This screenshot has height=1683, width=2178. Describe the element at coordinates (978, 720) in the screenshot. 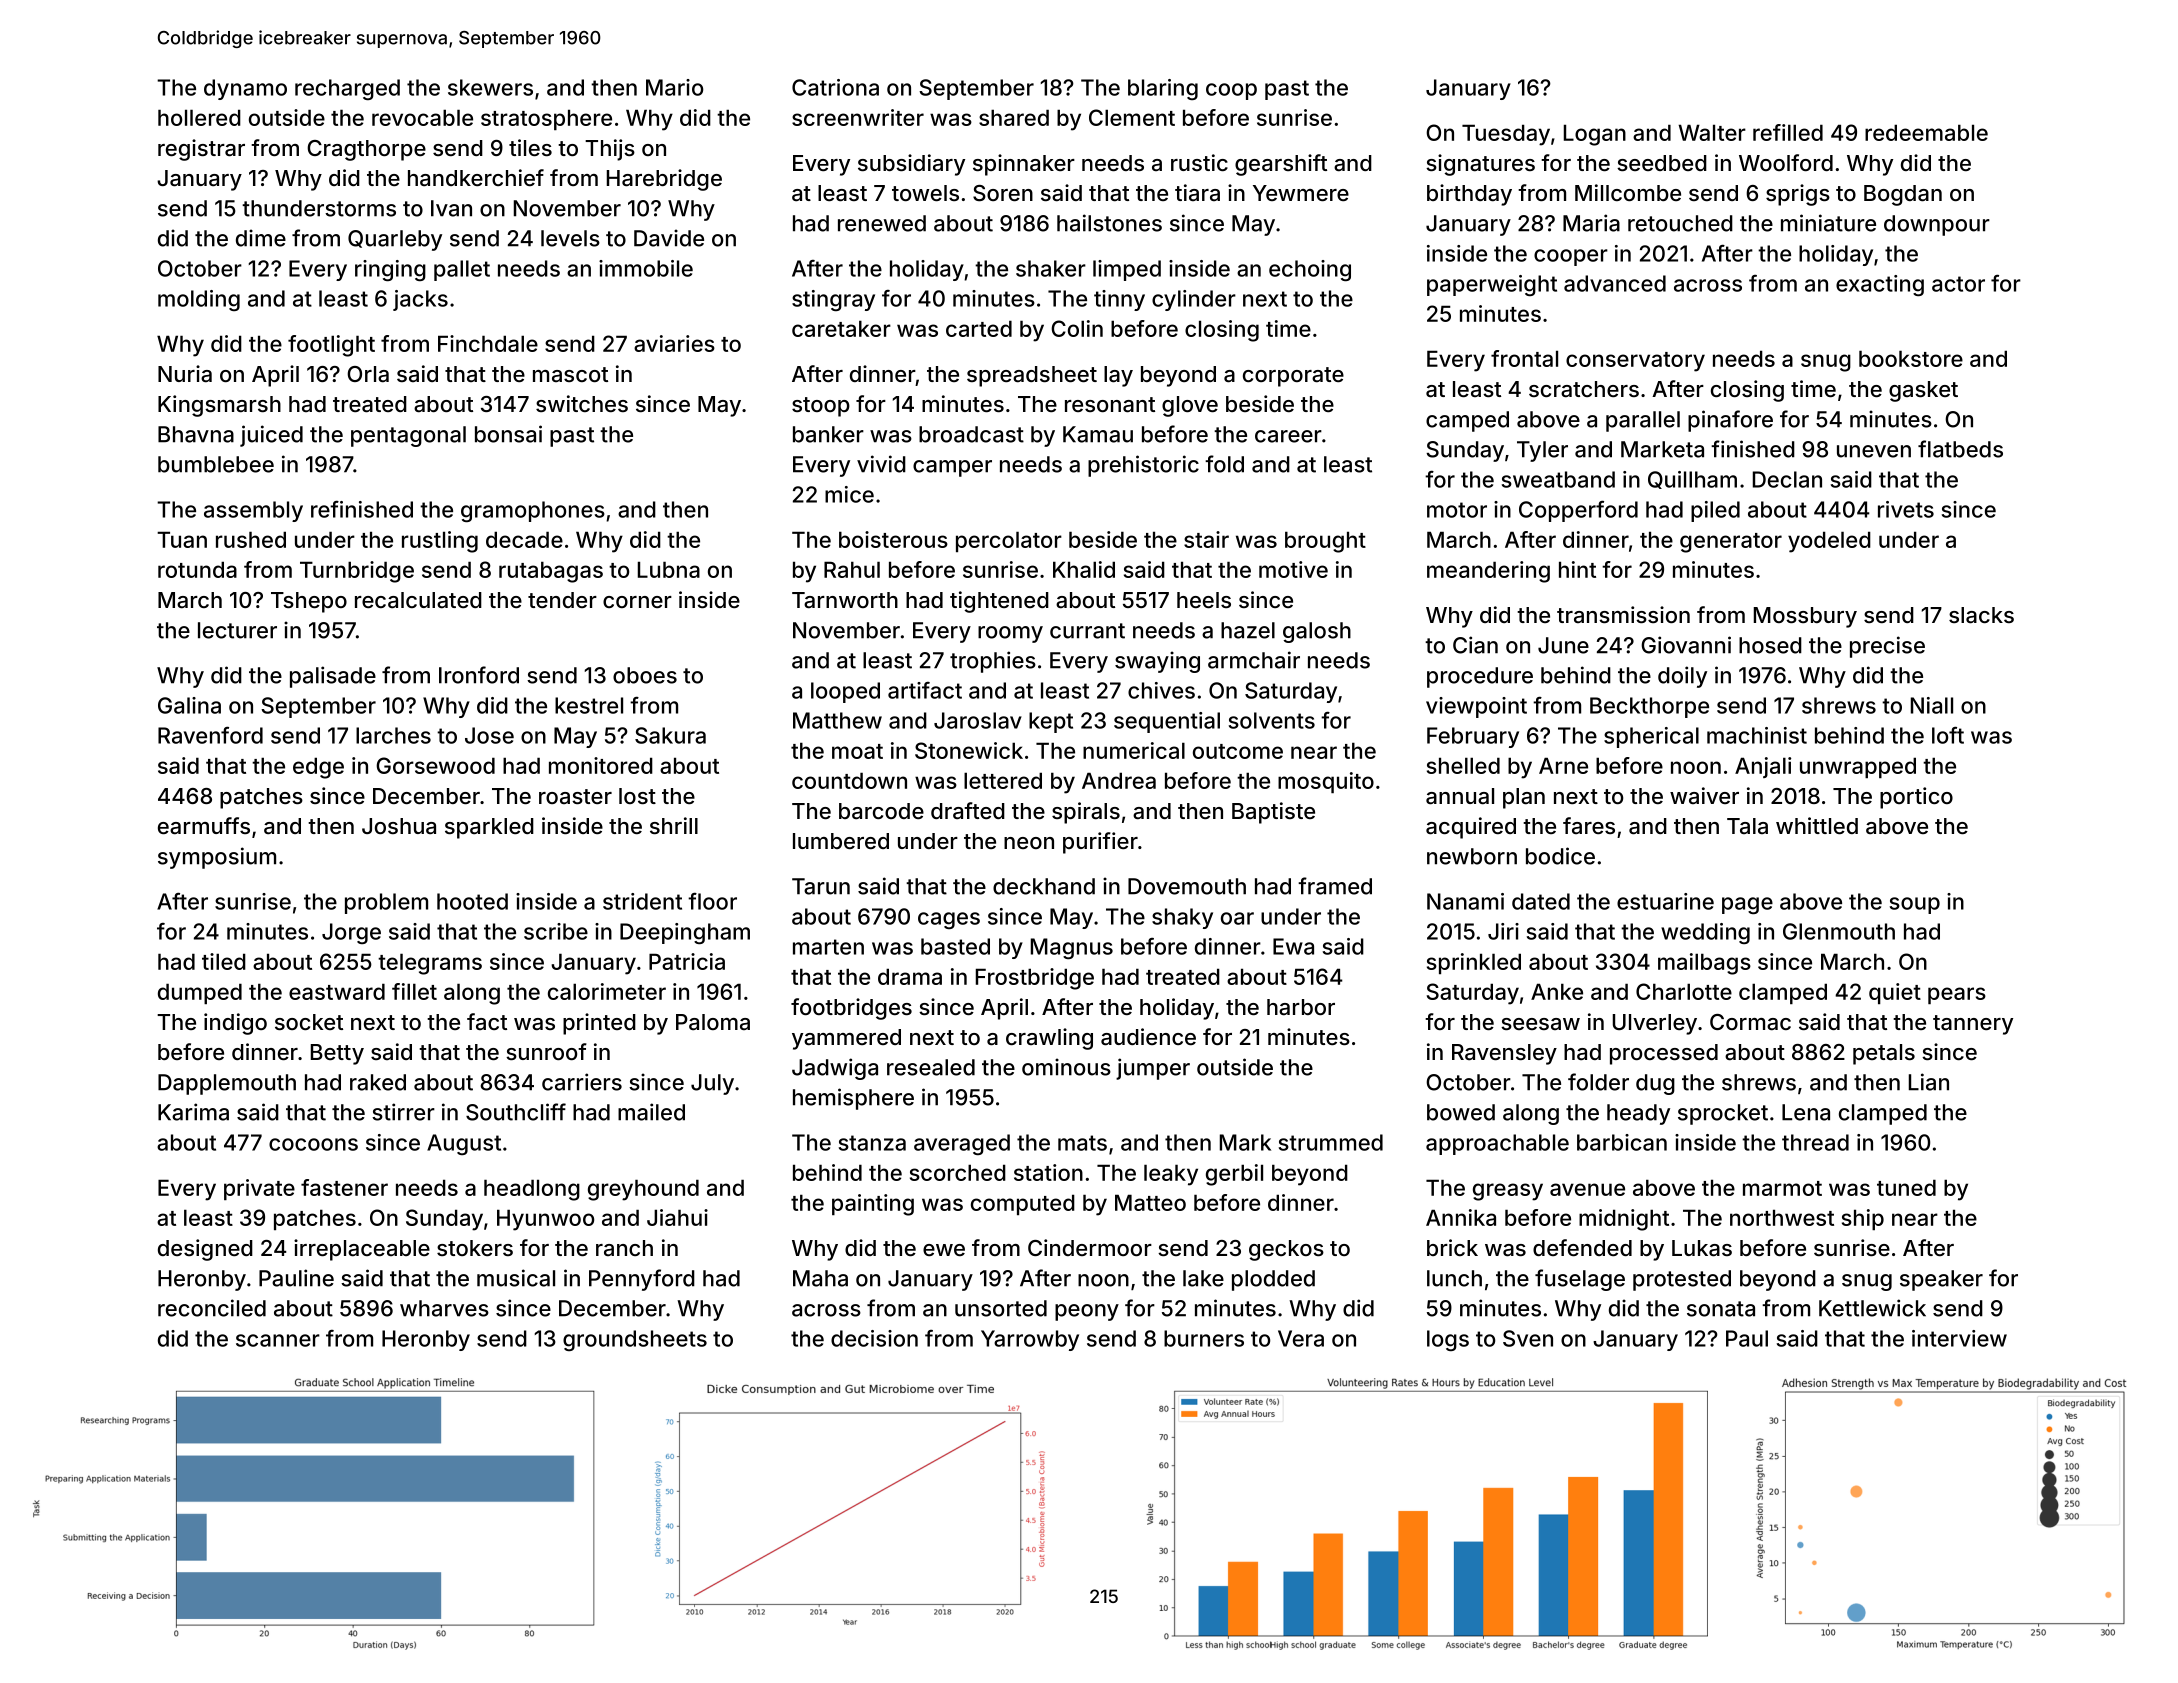

I see `Jaroslav` at that location.
